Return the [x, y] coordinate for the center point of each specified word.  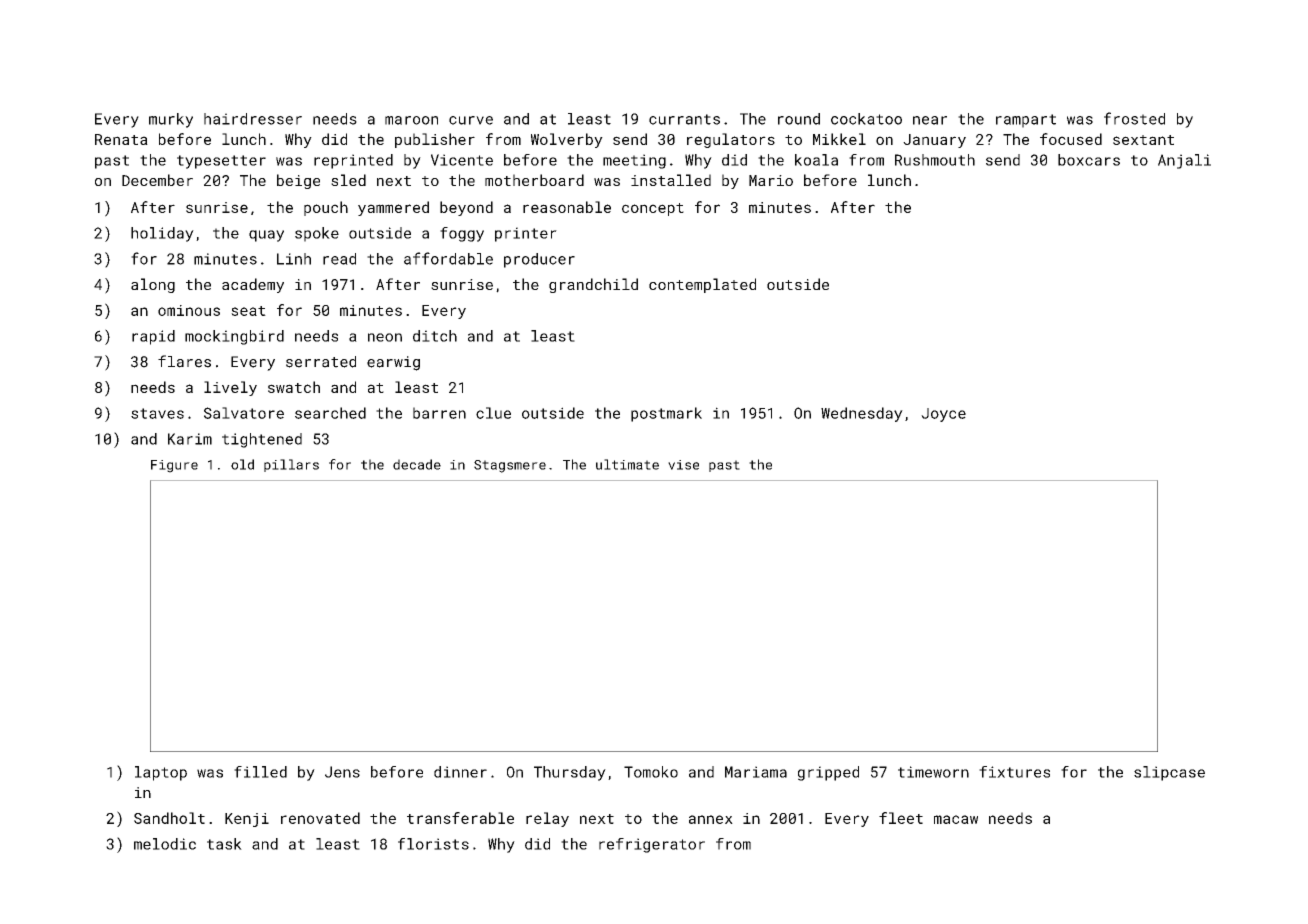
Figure [174, 466]
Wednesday [862, 414]
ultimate [627, 464]
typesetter [221, 162]
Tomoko [651, 772]
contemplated [702, 285]
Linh [294, 259]
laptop [161, 773]
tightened [262, 440]
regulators [731, 140]
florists [433, 844]
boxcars [1089, 160]
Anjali [1184, 161]
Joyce [943, 415]
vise [683, 465]
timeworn [933, 772]
